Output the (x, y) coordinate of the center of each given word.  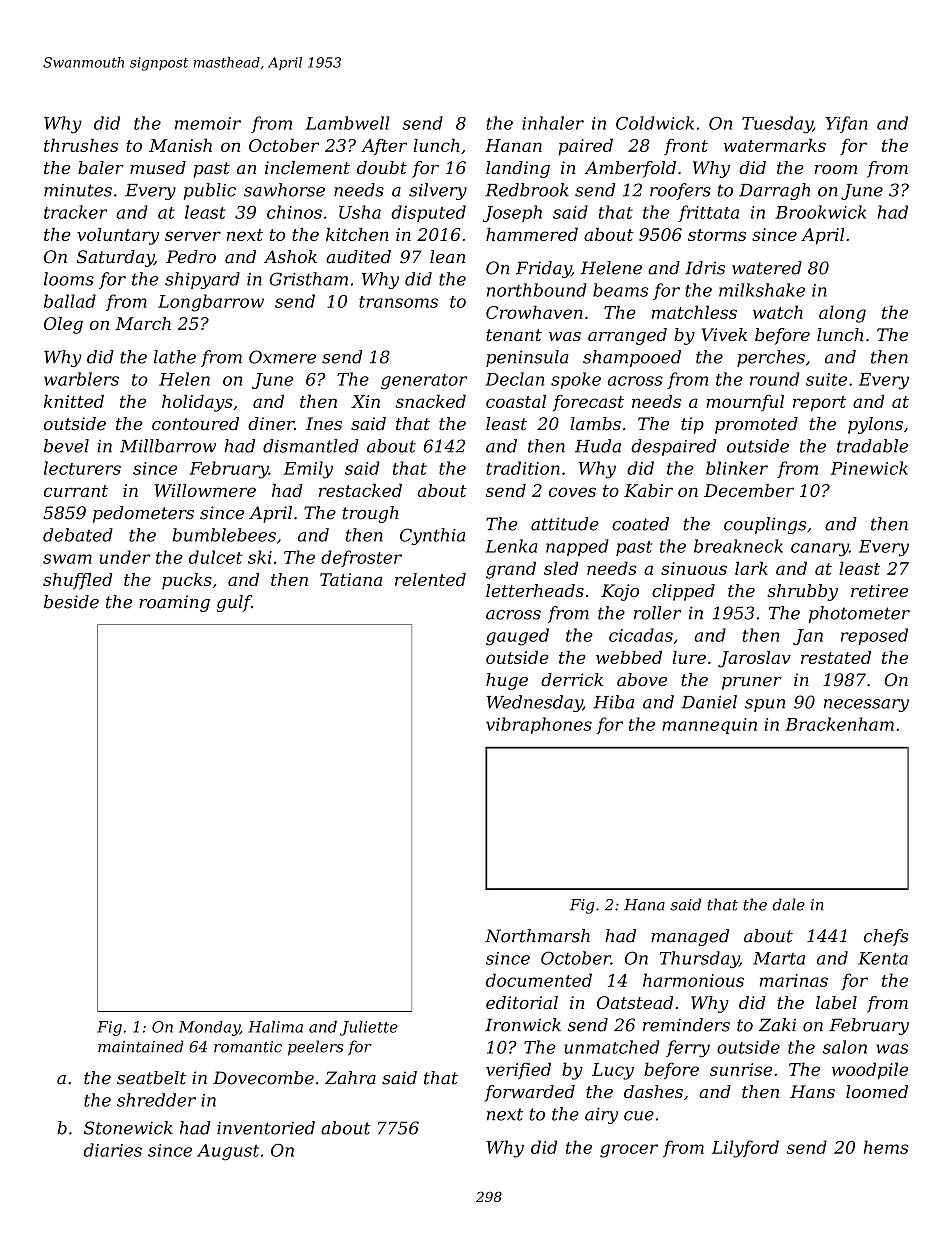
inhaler (553, 123)
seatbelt (151, 1078)
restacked (360, 490)
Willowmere (205, 490)
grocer (629, 1151)
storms (717, 235)
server (193, 236)
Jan (808, 637)
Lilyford (745, 1149)
